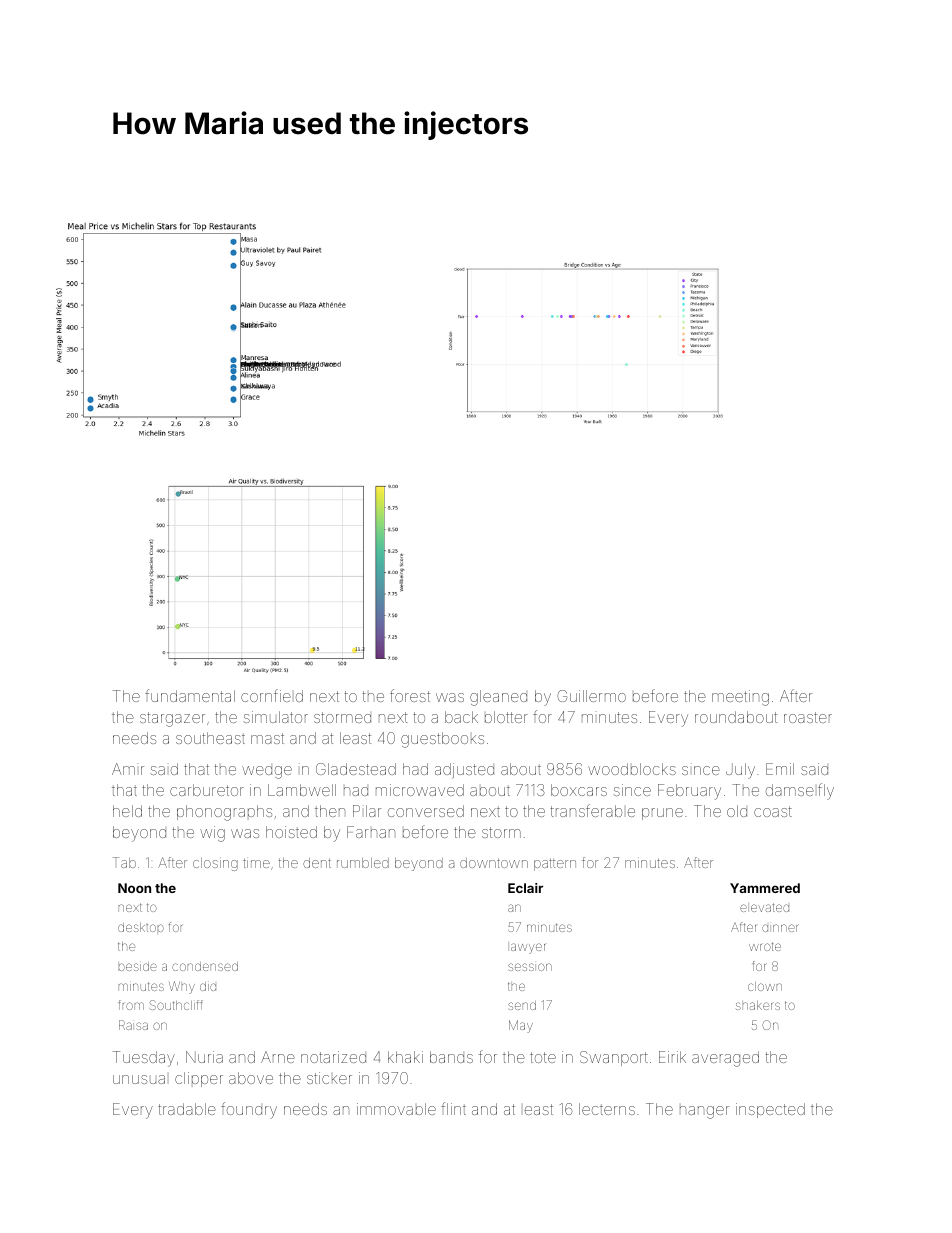 The image size is (952, 1233). I want to click on prune, so click(662, 814).
